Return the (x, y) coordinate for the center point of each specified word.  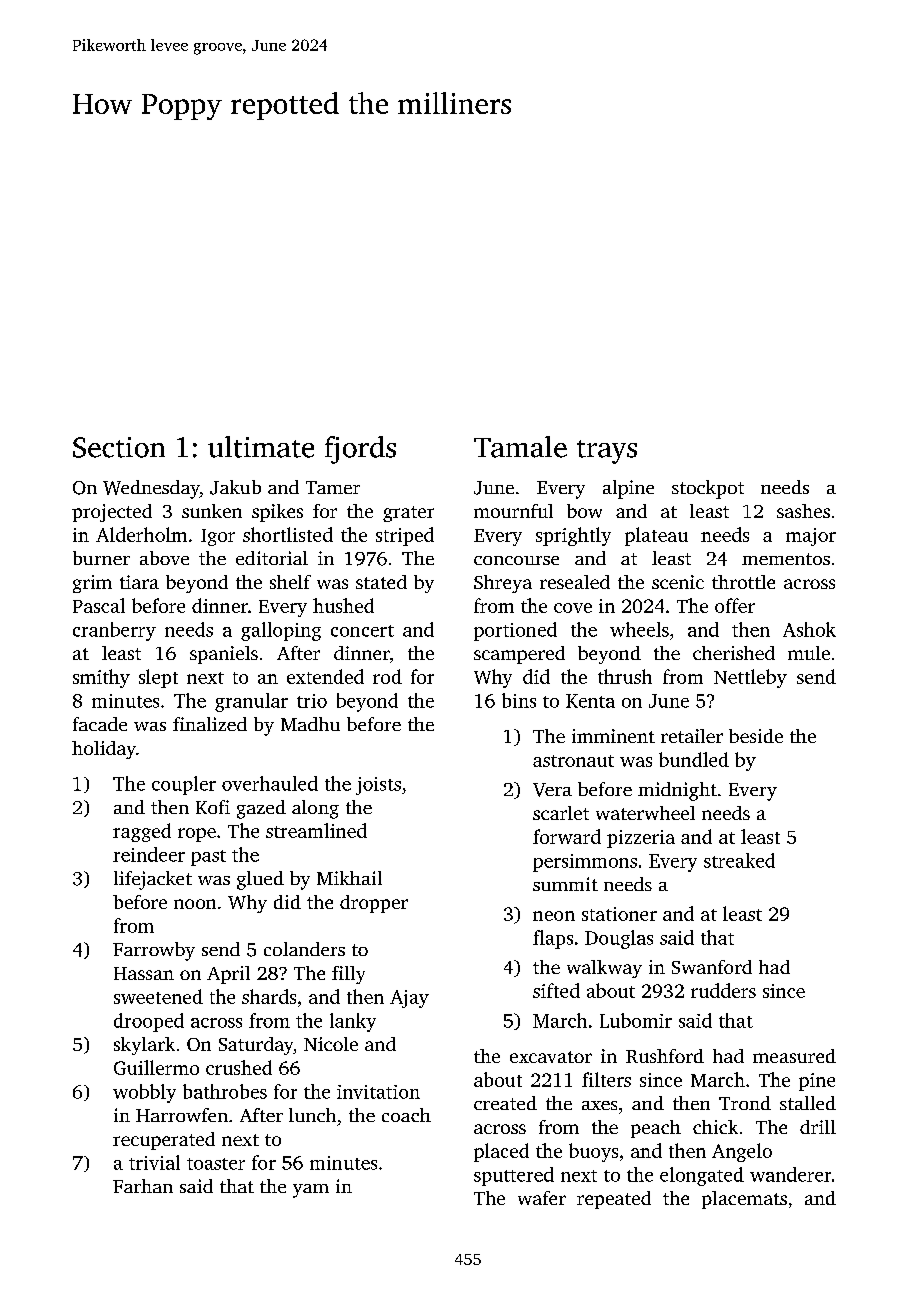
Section (119, 447)
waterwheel (645, 813)
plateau (656, 536)
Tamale (520, 447)
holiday (104, 750)
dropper (374, 904)
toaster (216, 1164)
